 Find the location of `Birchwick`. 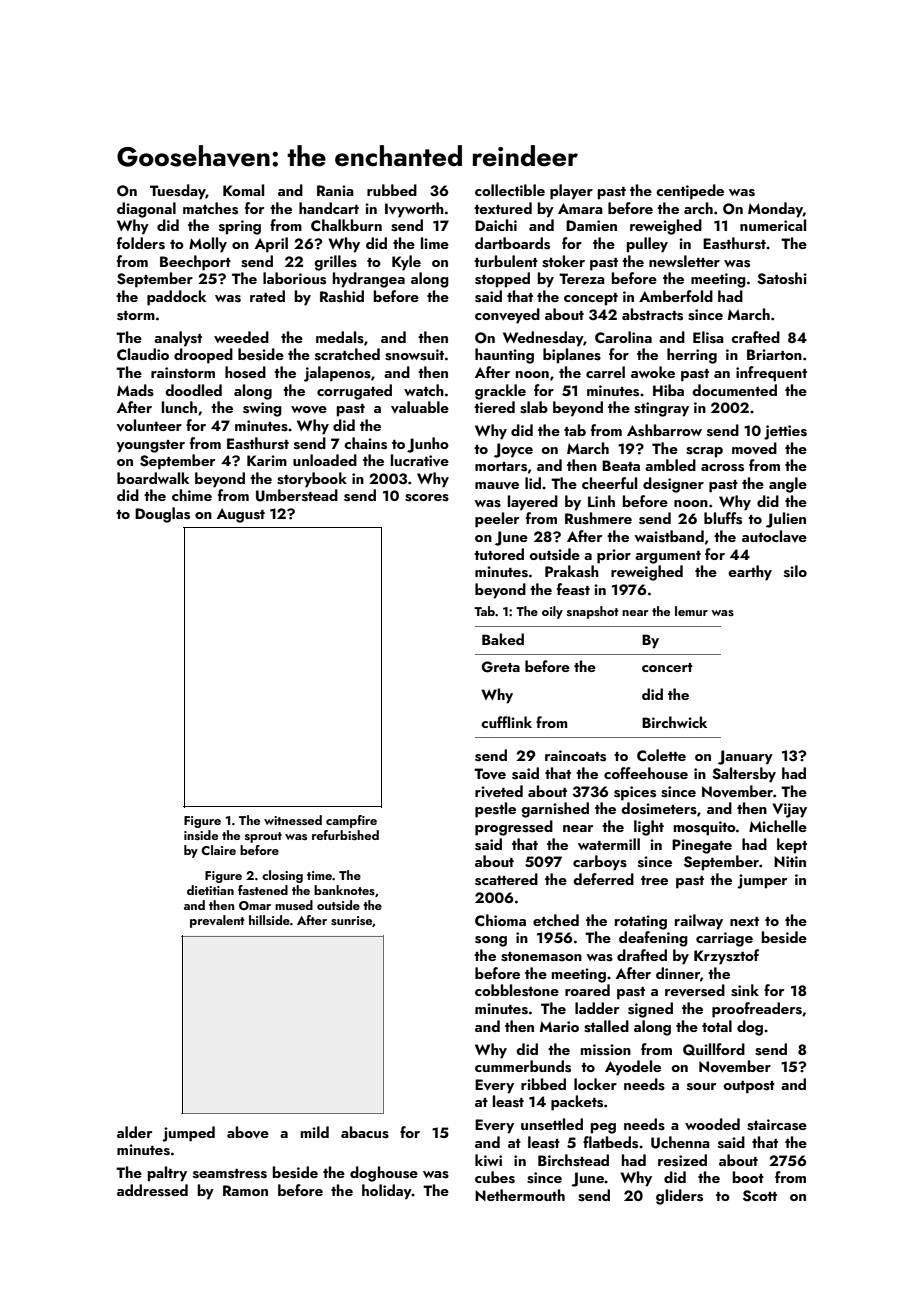

Birchwick is located at coordinates (674, 722).
